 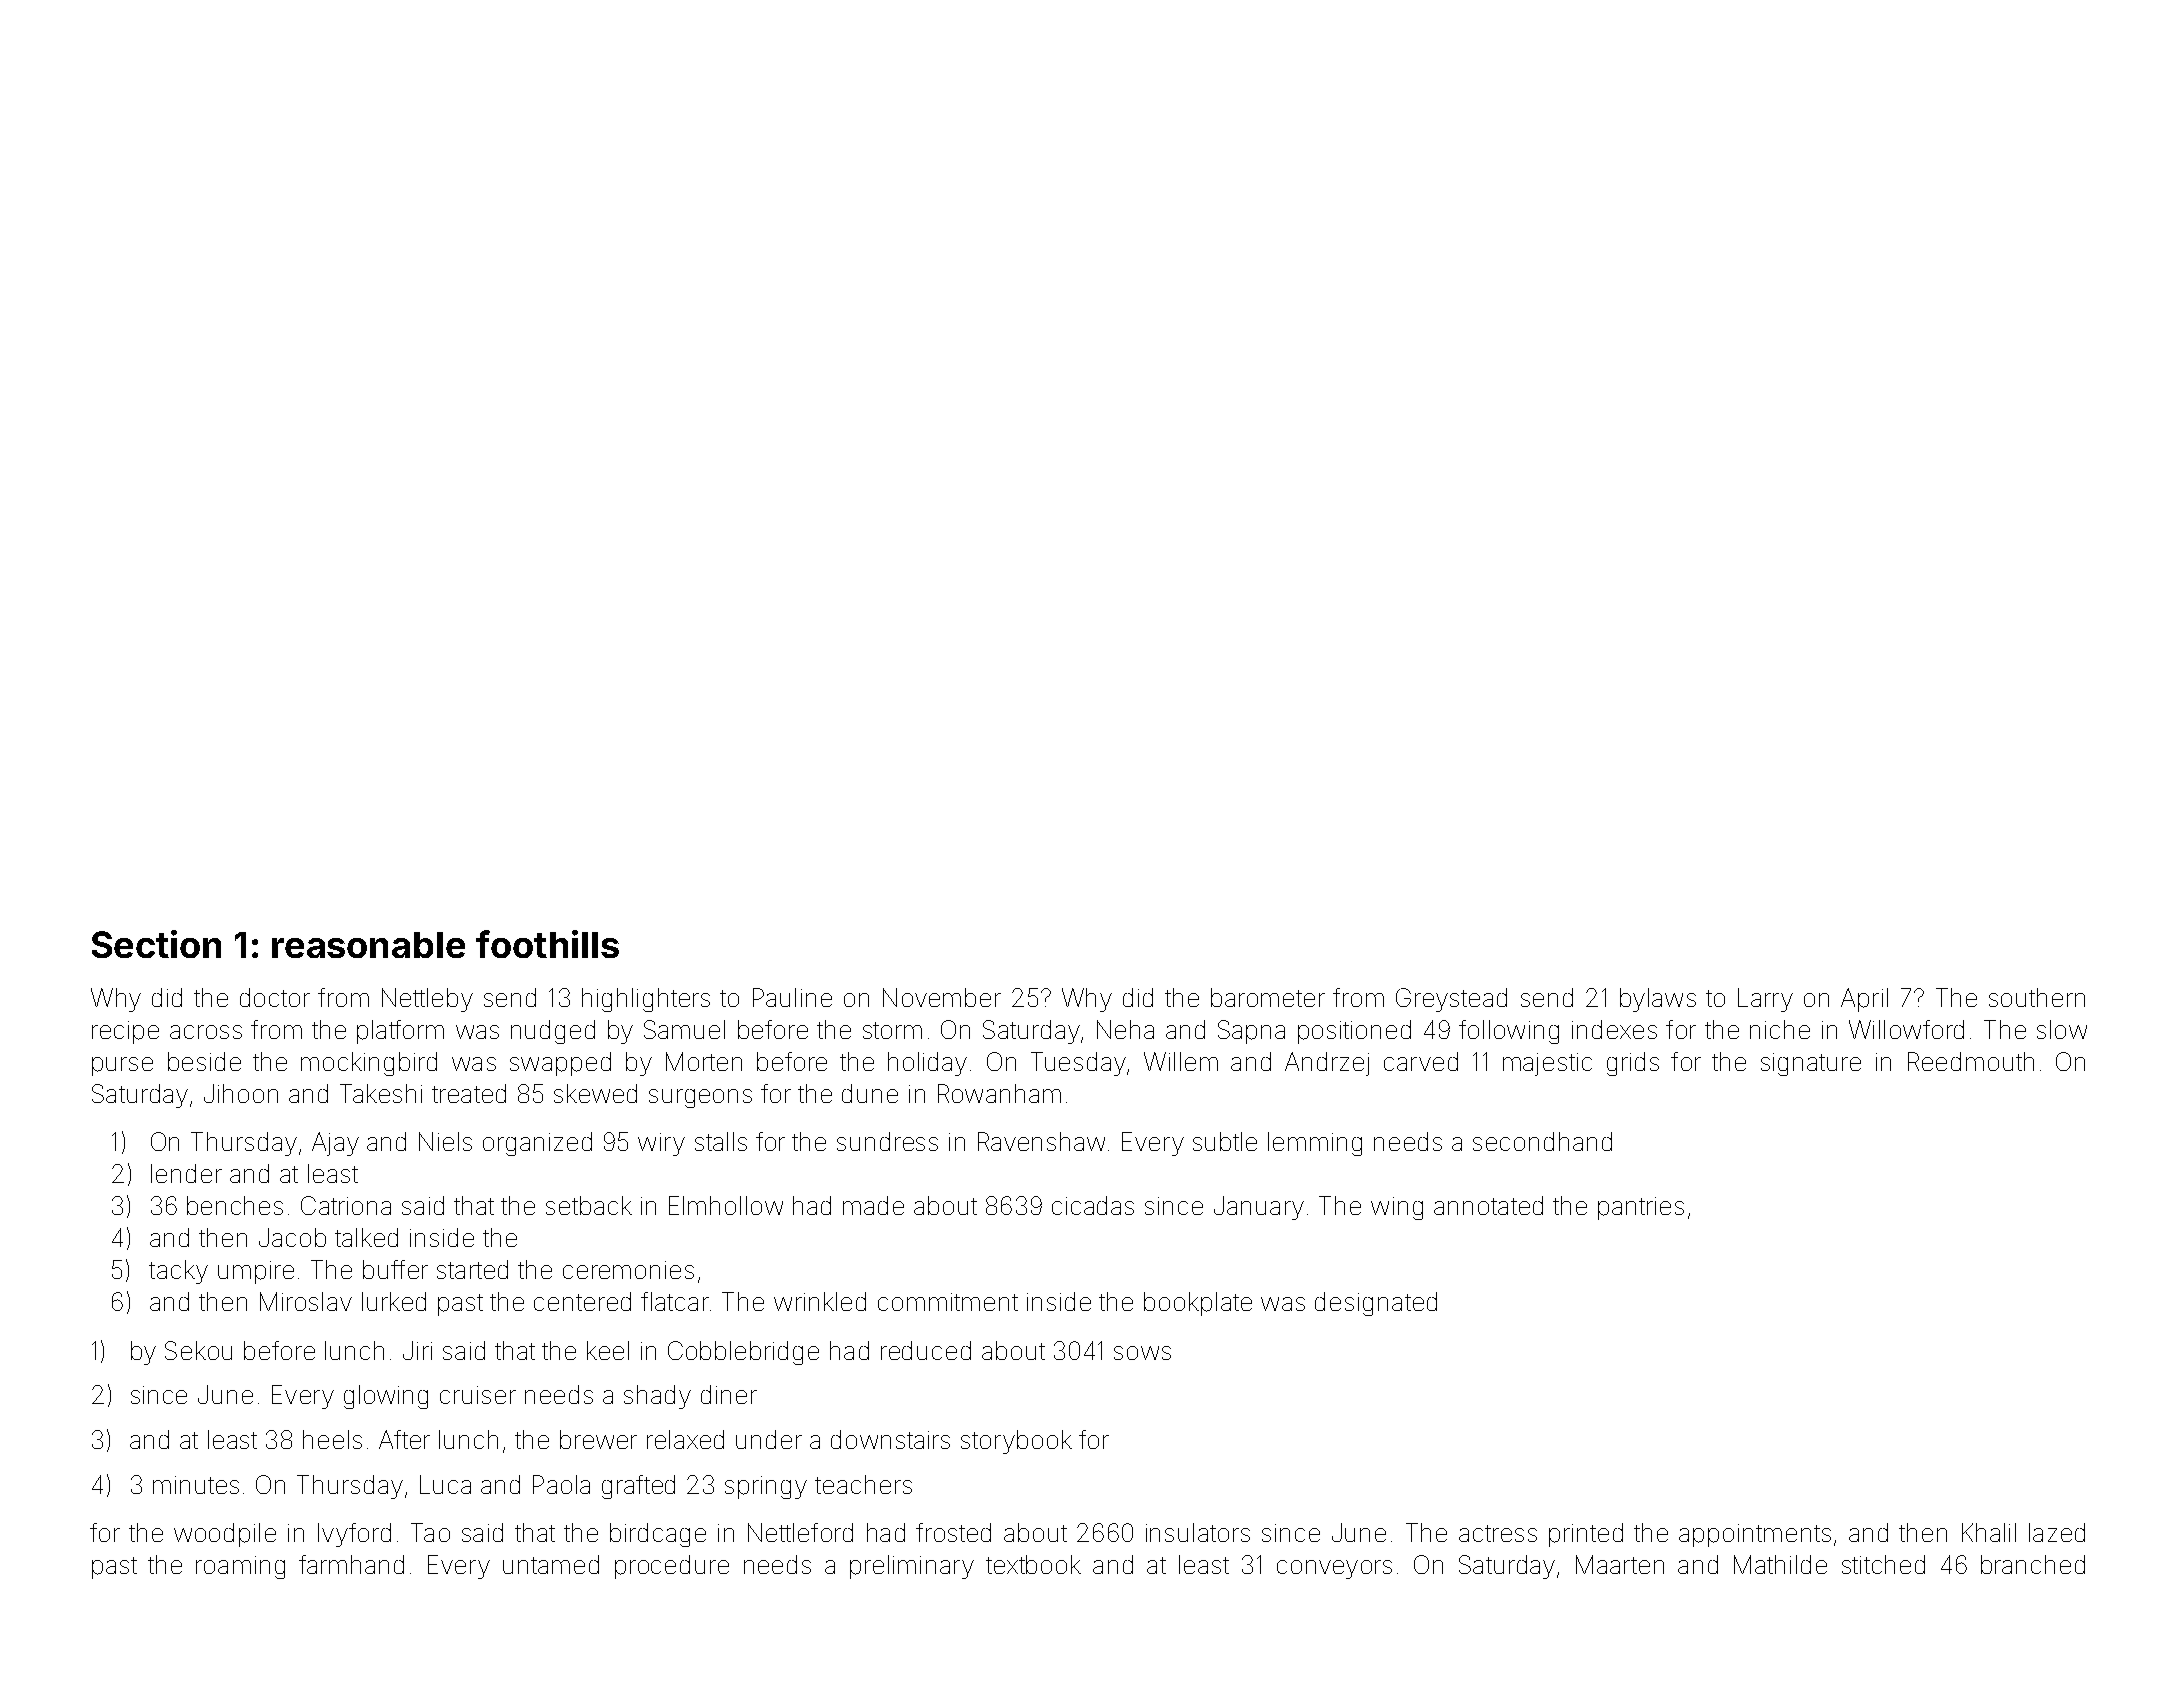 I want to click on minutes, so click(x=196, y=1485).
